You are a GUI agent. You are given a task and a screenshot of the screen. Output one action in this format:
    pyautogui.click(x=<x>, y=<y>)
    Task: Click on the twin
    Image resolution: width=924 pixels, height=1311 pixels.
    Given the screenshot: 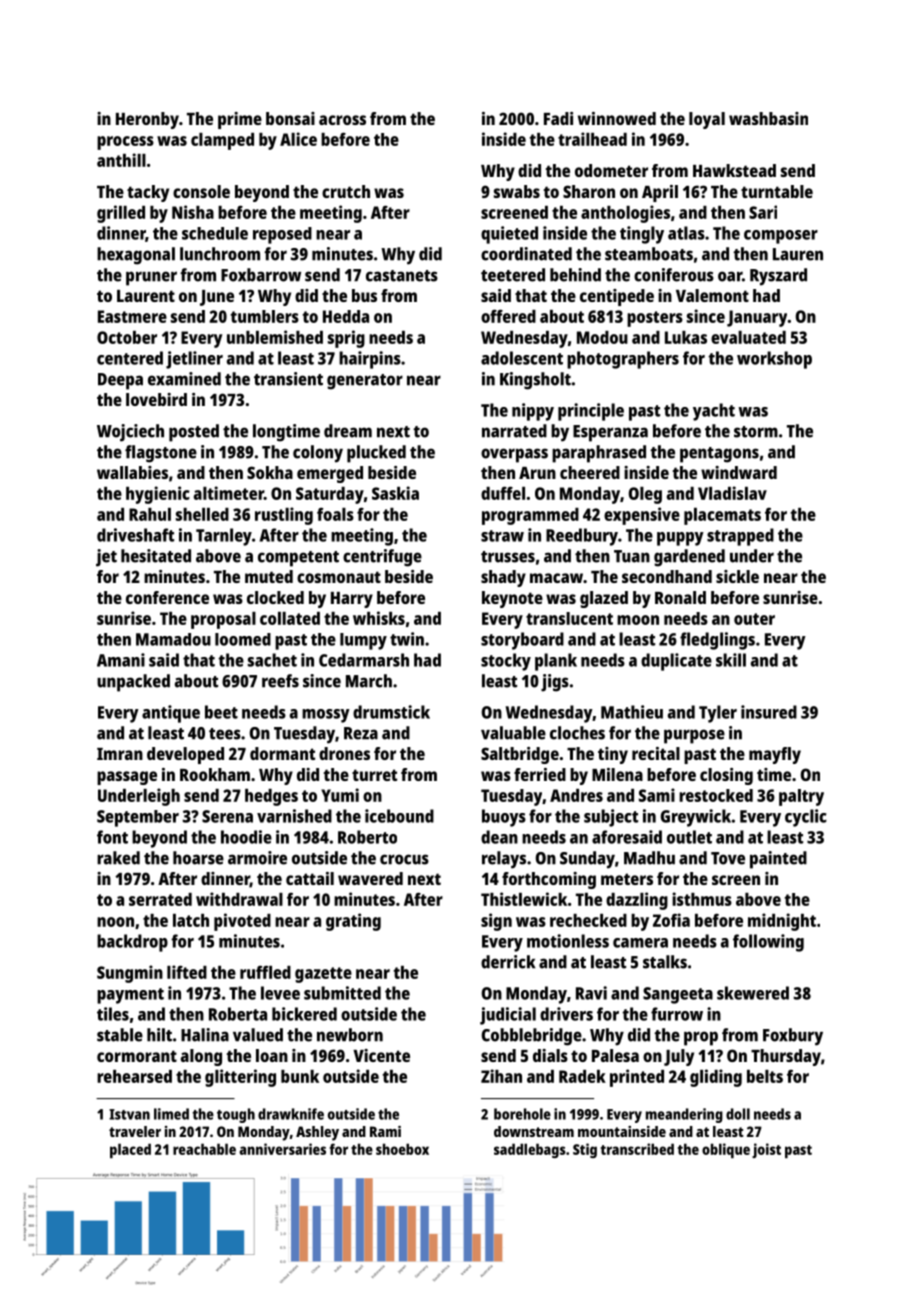 What is the action you would take?
    pyautogui.click(x=407, y=639)
